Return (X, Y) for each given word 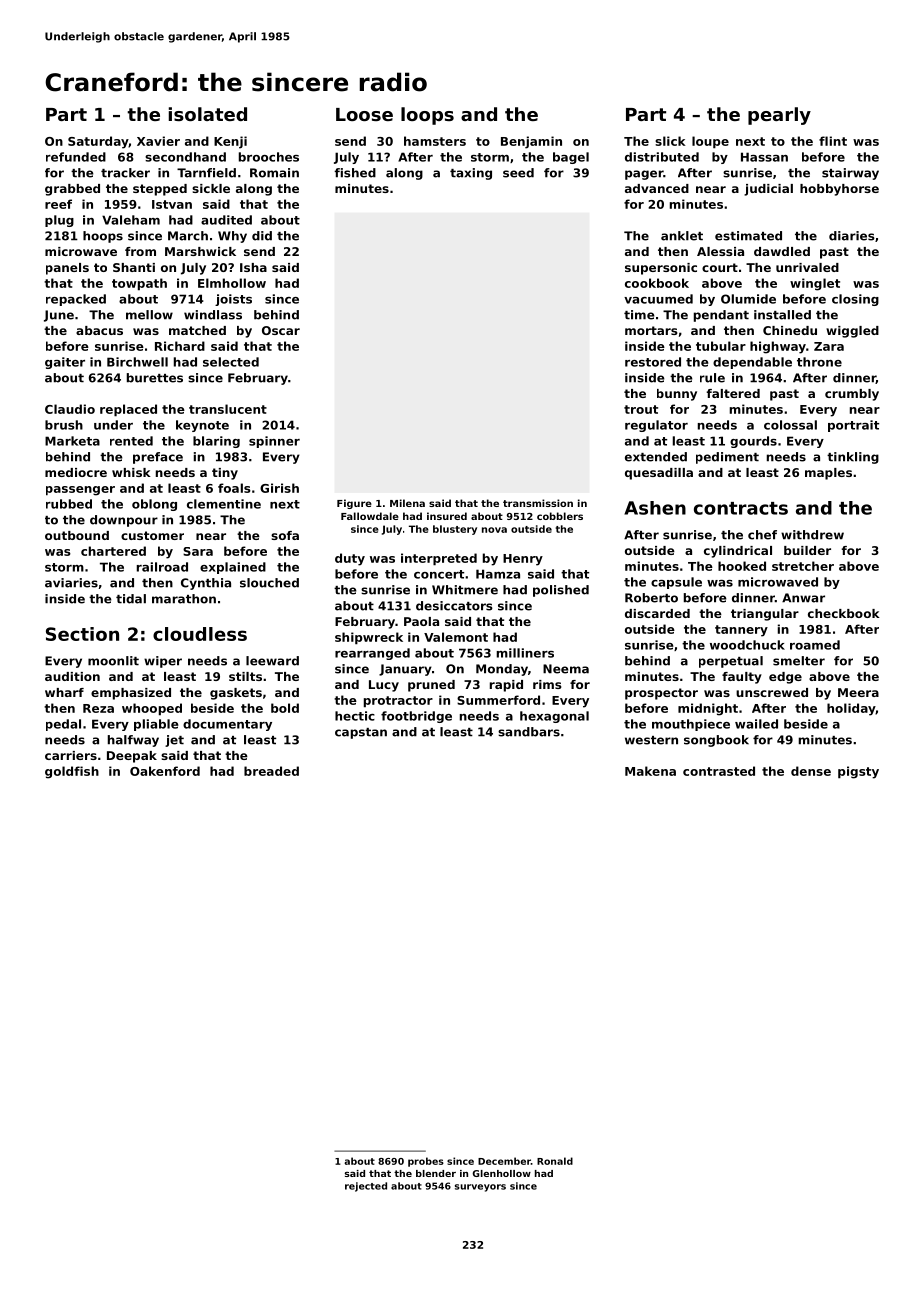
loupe (710, 142)
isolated (208, 114)
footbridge (416, 717)
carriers (71, 755)
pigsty (858, 772)
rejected (366, 1187)
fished (355, 173)
